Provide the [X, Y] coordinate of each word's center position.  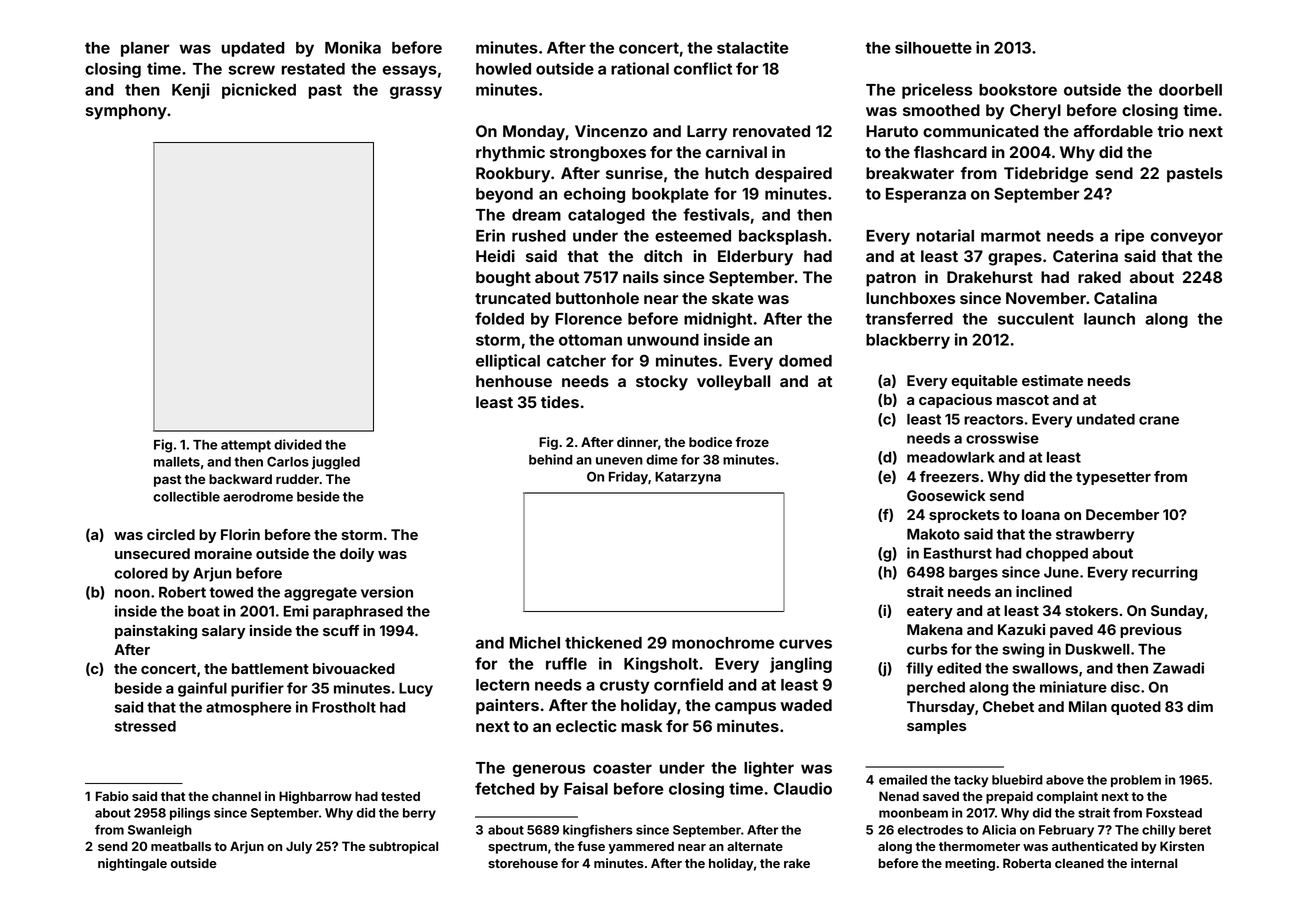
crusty [625, 686]
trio [1171, 131]
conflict [703, 68]
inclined [1044, 591]
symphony [126, 112]
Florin [240, 534]
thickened [603, 642]
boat [204, 611]
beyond [504, 195]
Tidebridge [1046, 175]
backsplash [783, 237]
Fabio [112, 796]
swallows [1045, 668]
